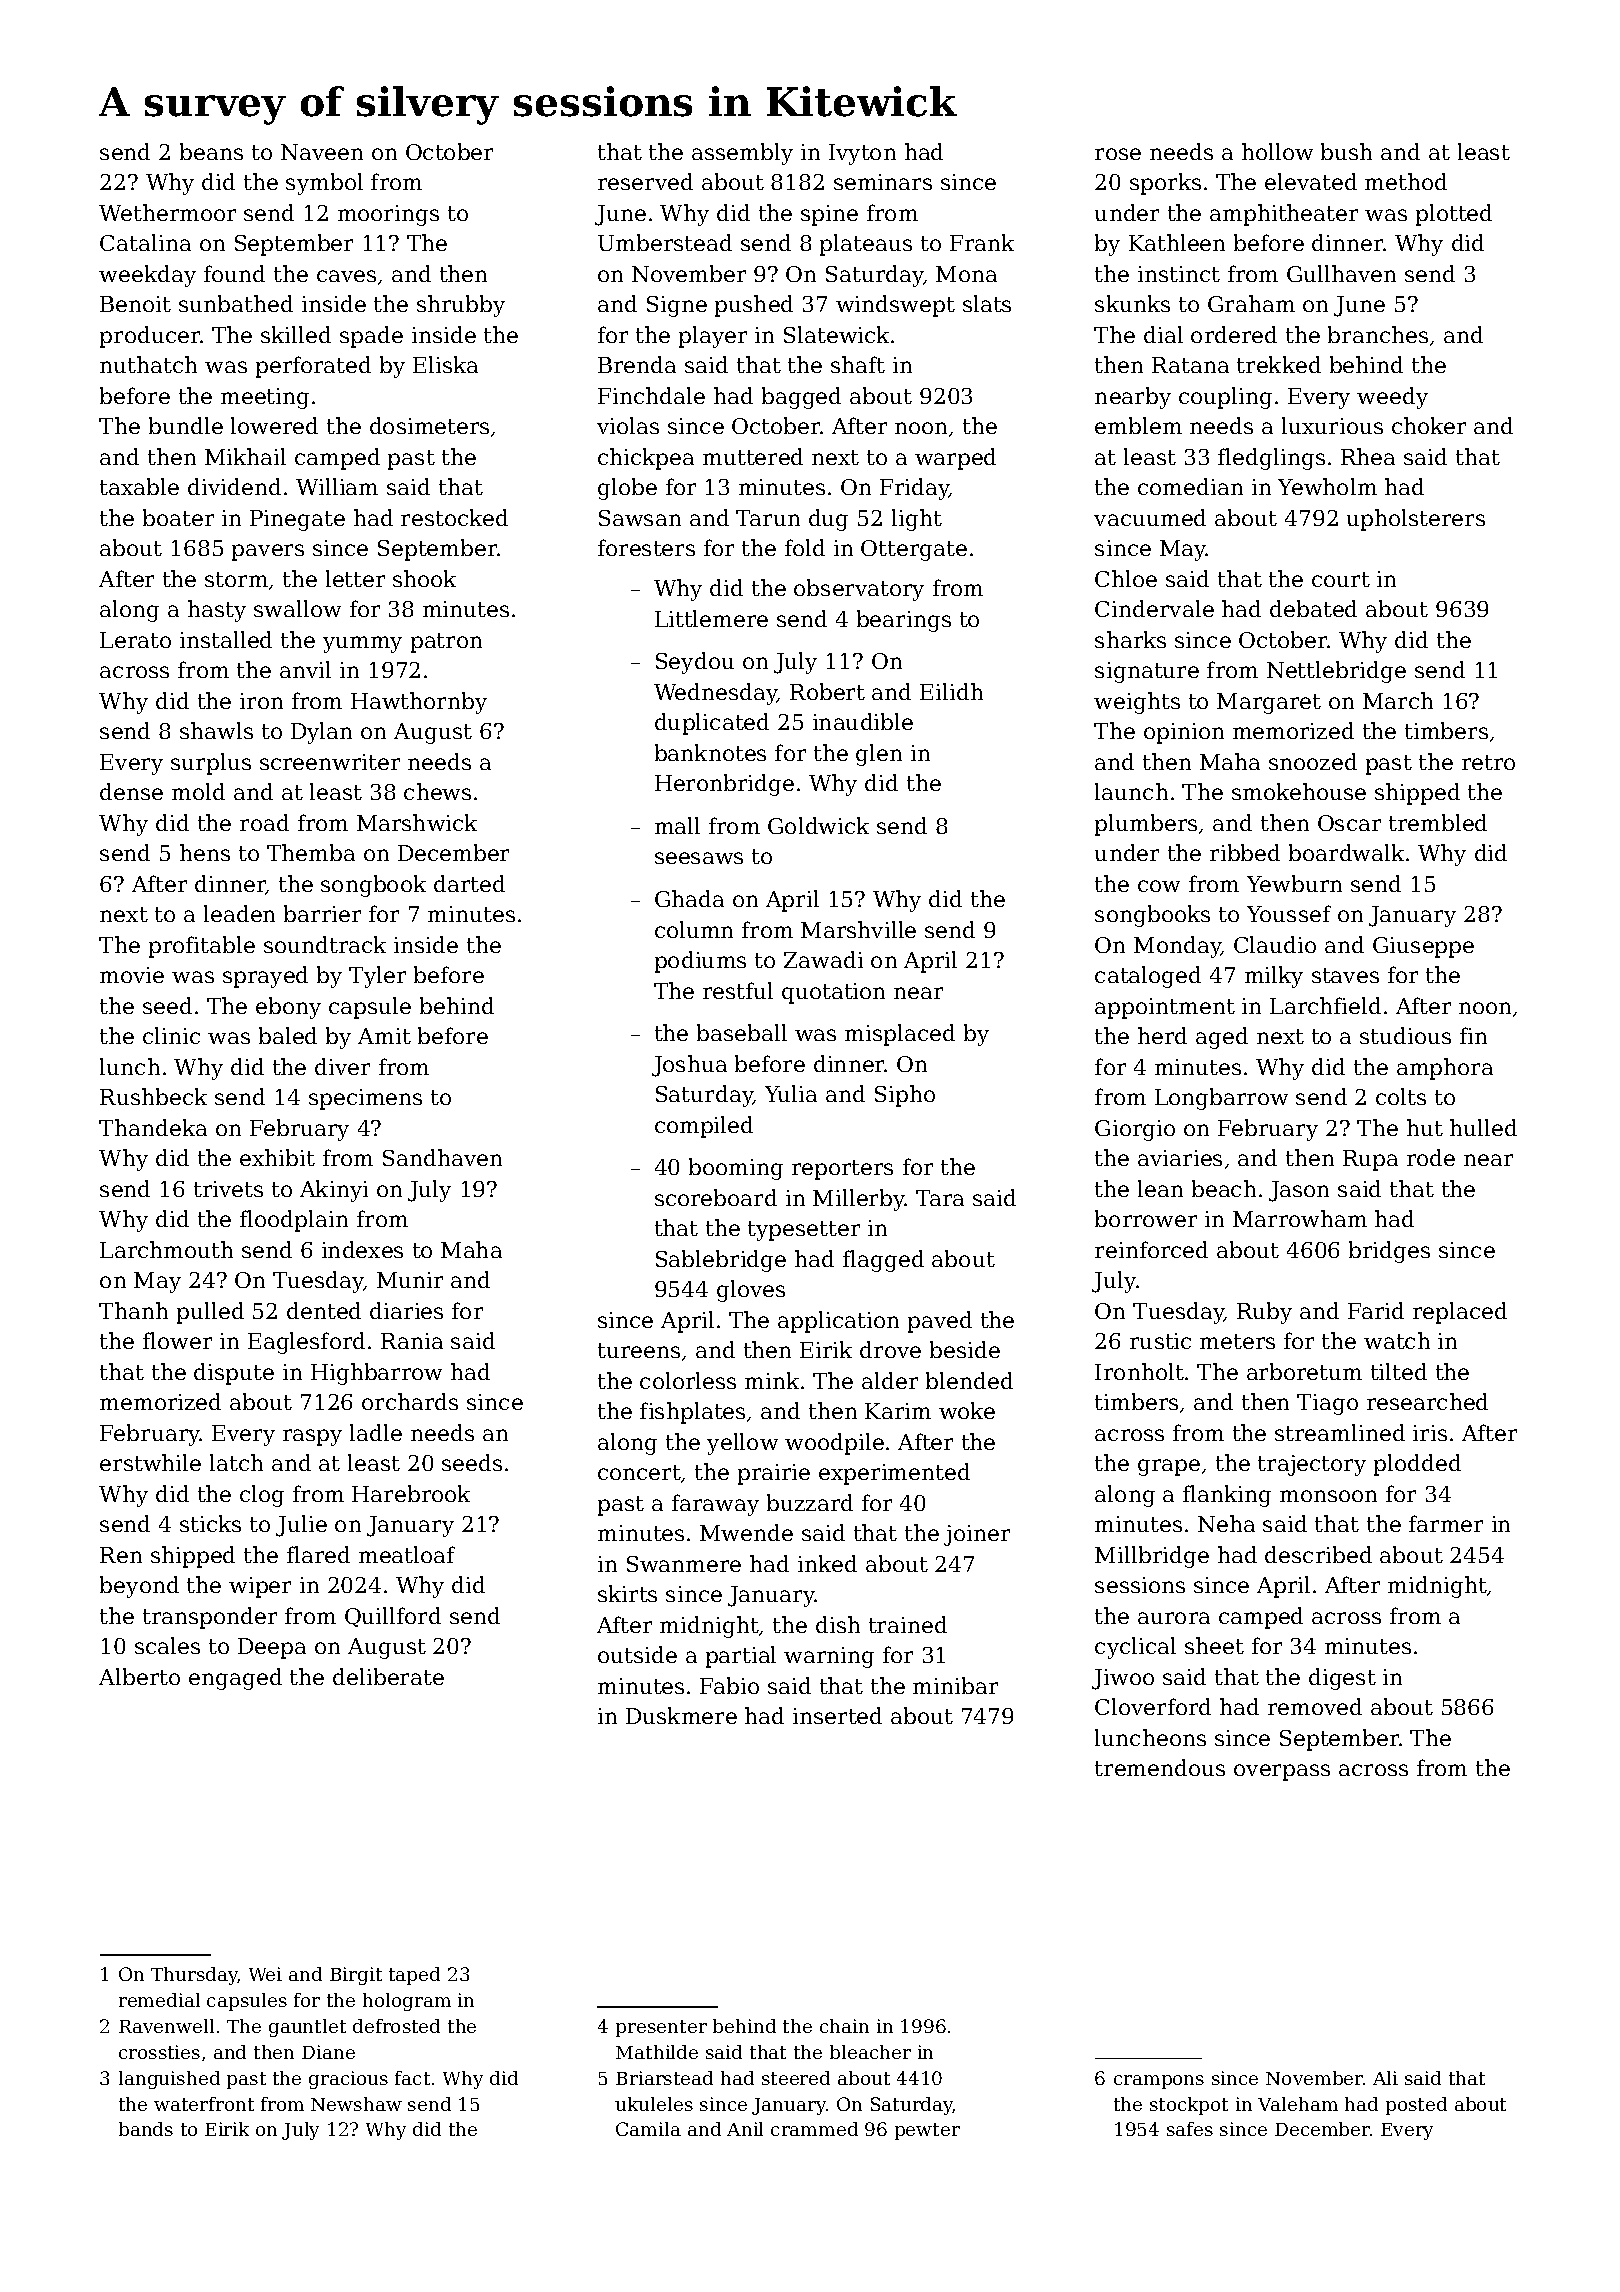 The width and height of the image is (1620, 2292). What do you see at coordinates (417, 822) in the image?
I see `Marshwick` at bounding box center [417, 822].
